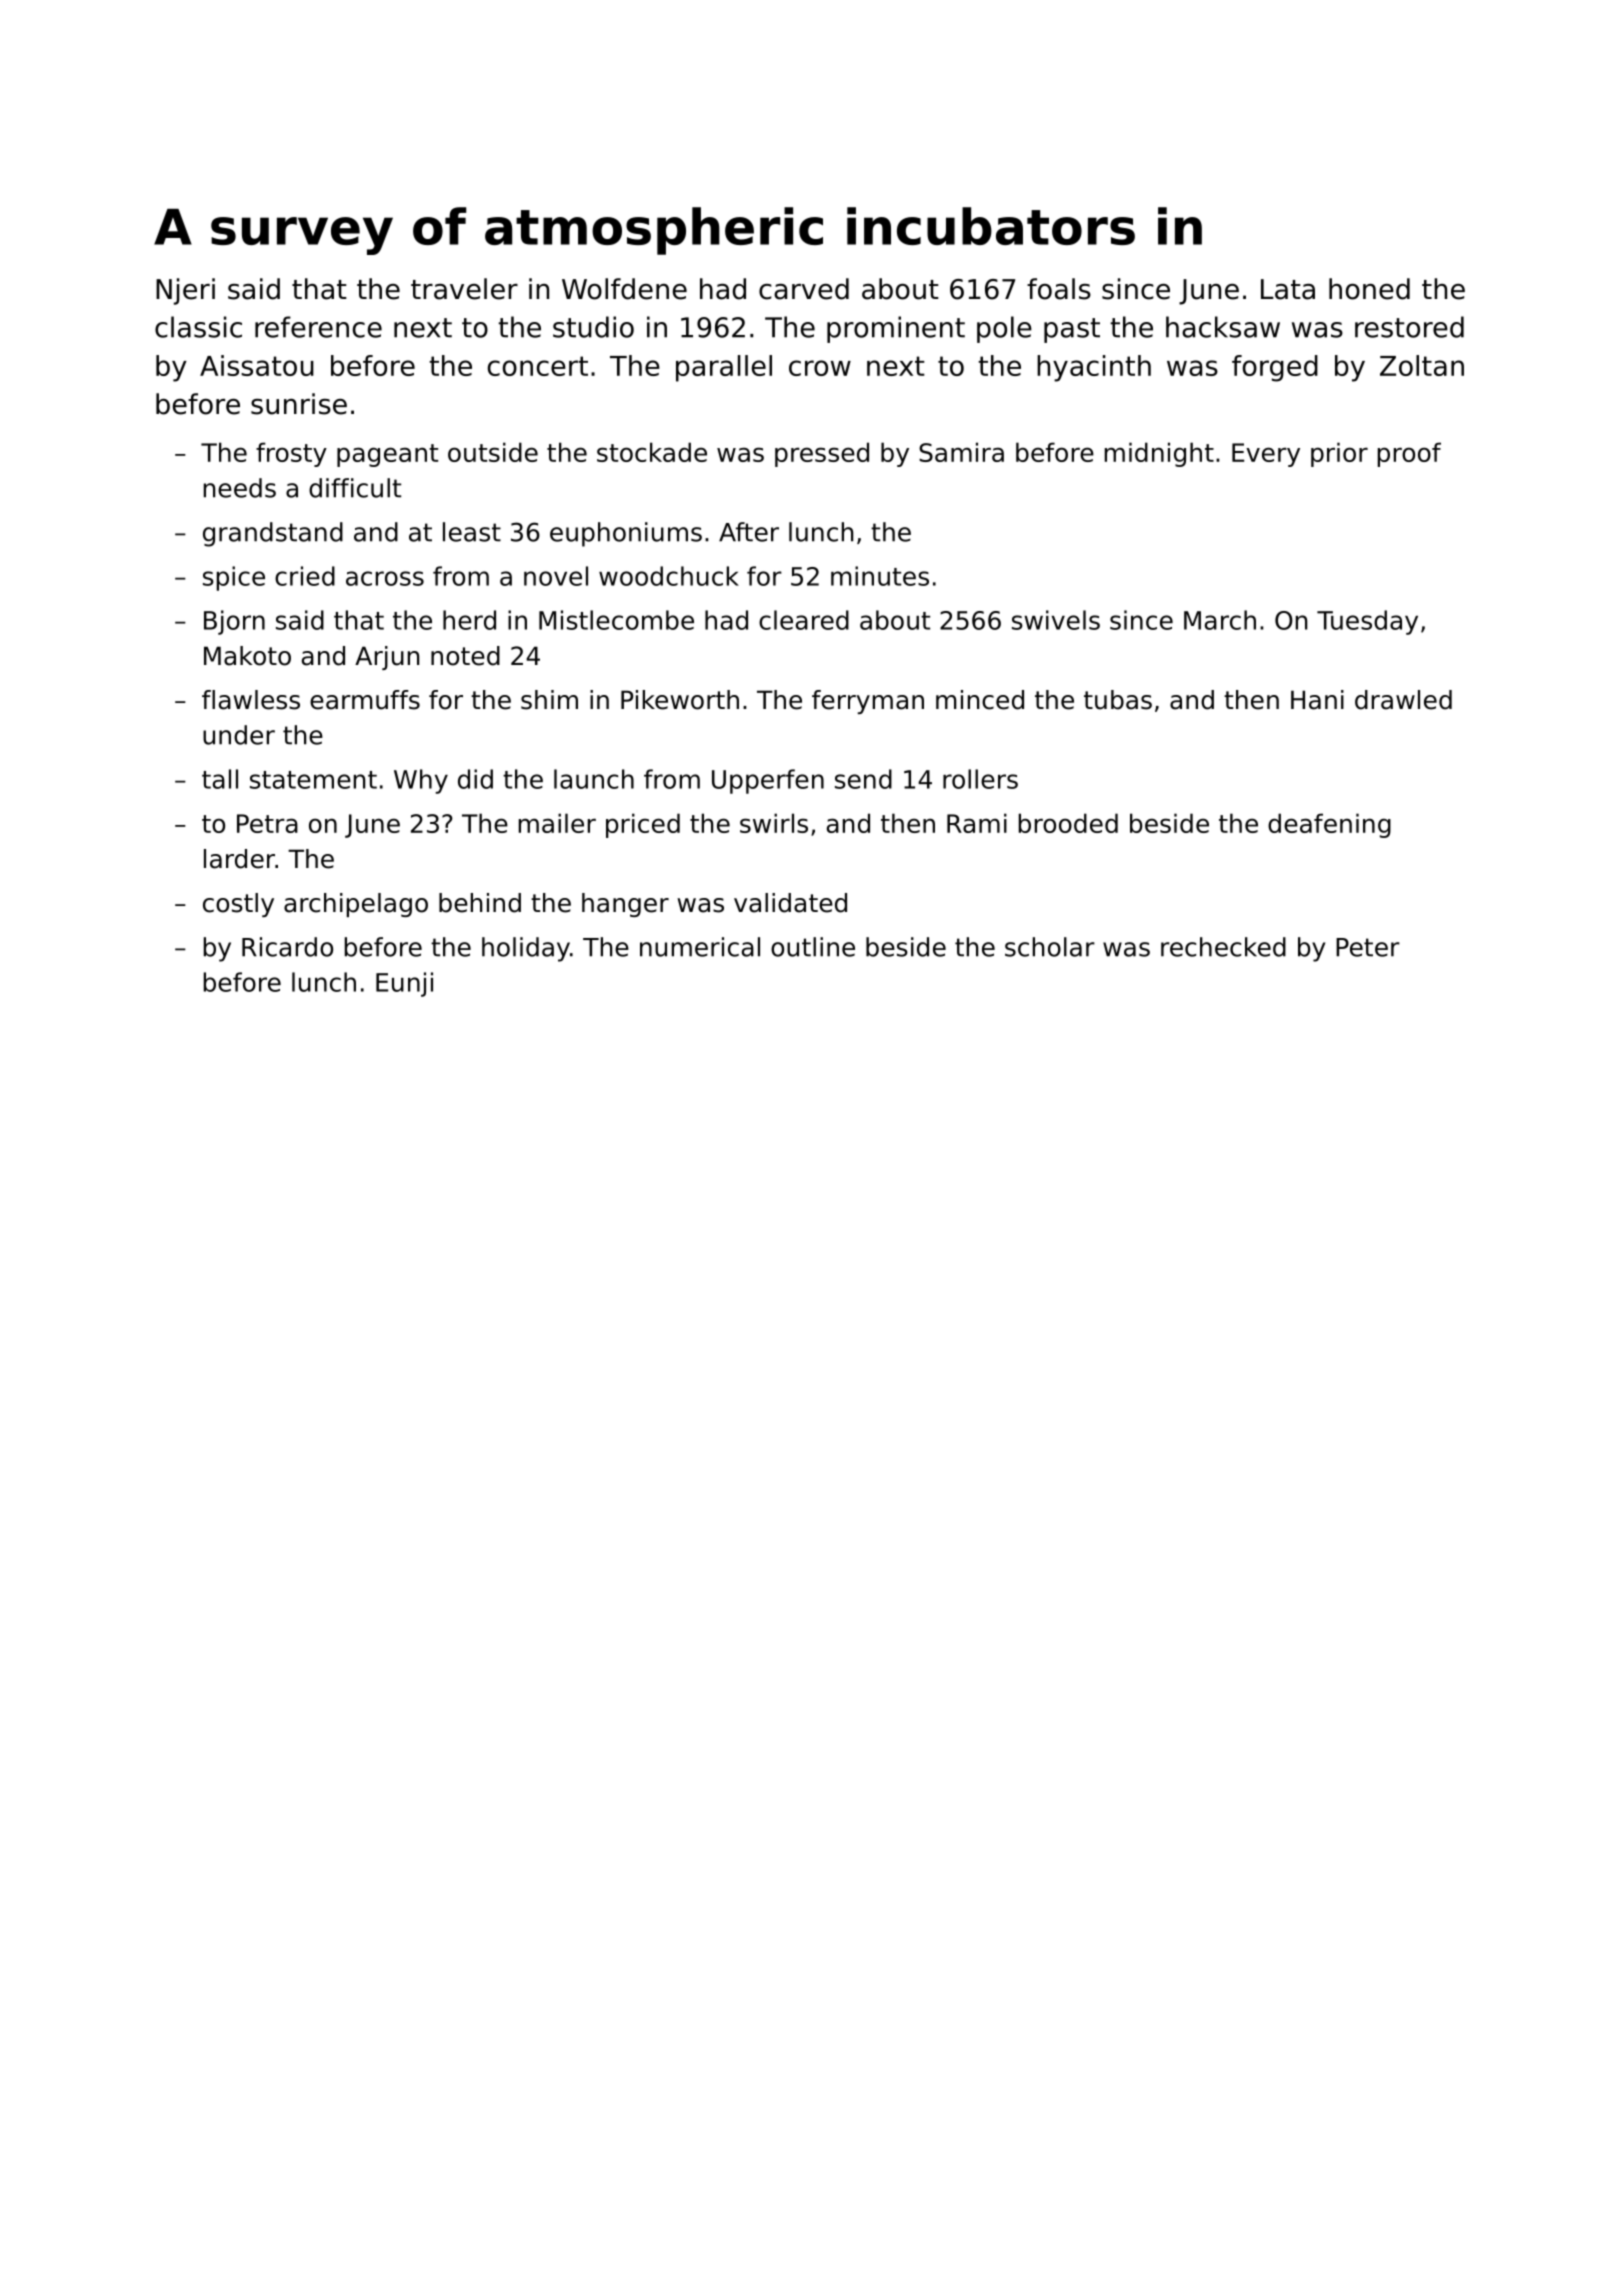 This document has width=1620, height=2292. I want to click on midnight, so click(1159, 454).
